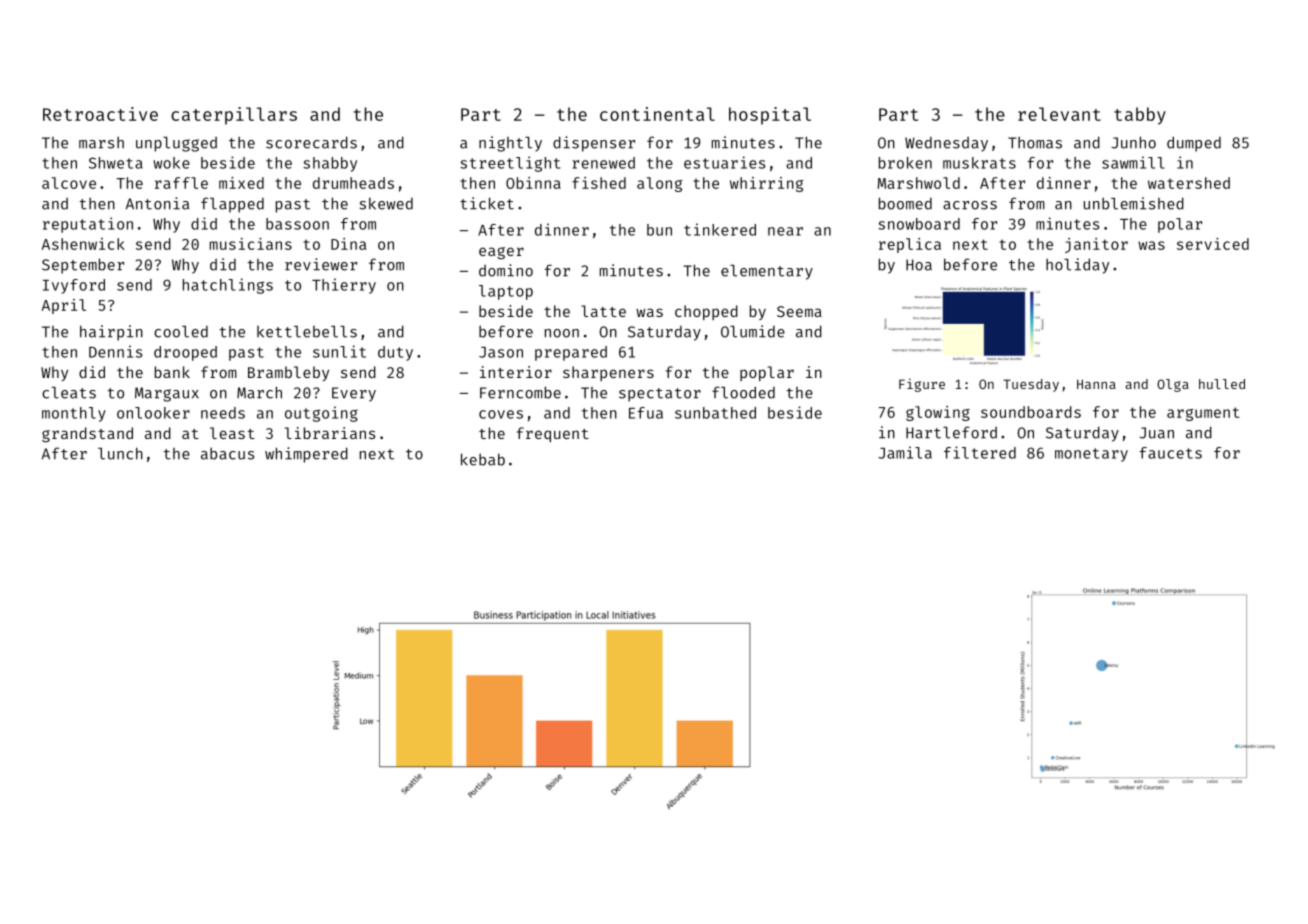 Image resolution: width=1308 pixels, height=924 pixels. I want to click on hospital, so click(770, 116).
